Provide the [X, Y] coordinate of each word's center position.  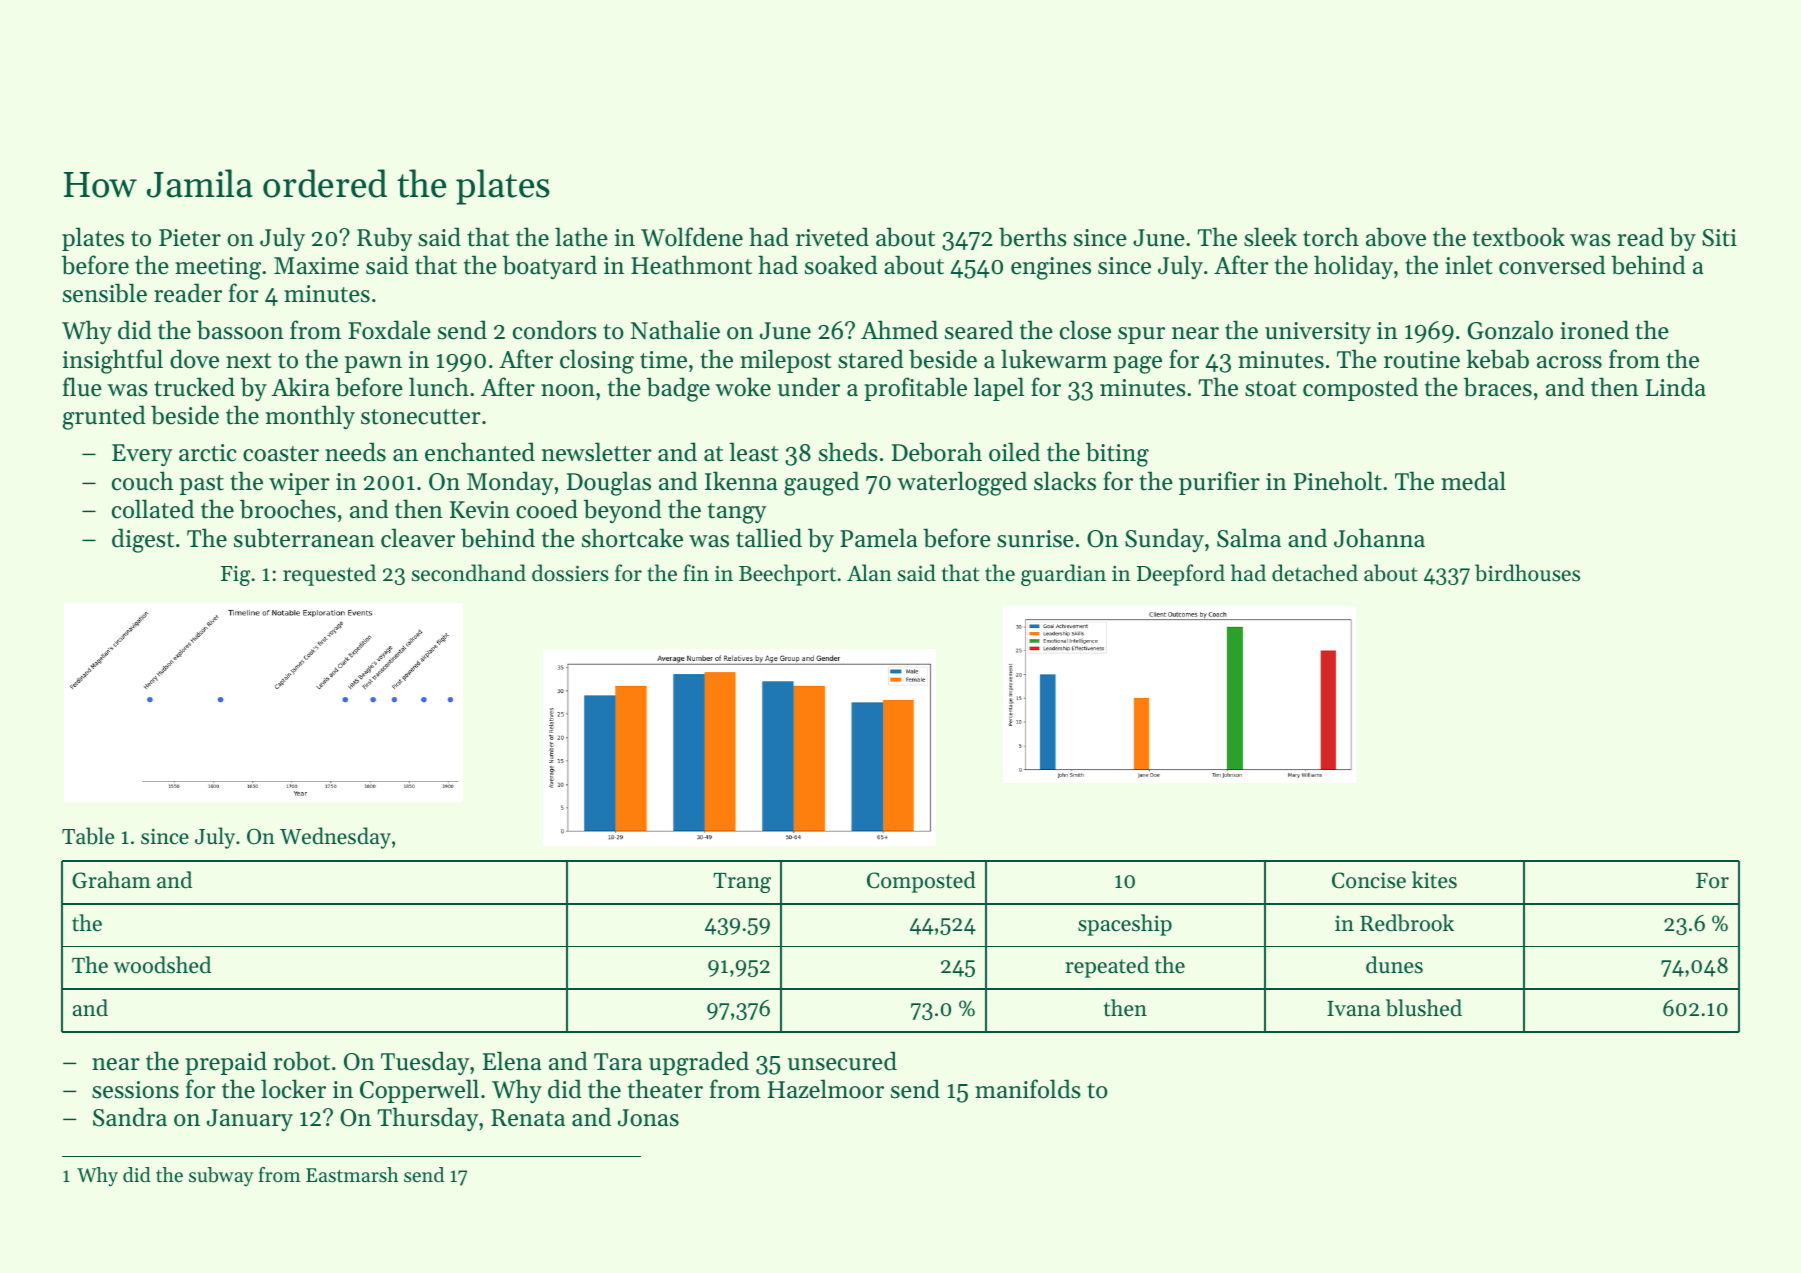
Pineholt [1338, 481]
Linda [1676, 387]
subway [221, 1177]
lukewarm [1054, 359]
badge [678, 389]
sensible [105, 293]
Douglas [609, 483]
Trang [742, 883]
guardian [1063, 575]
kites [1434, 880]
